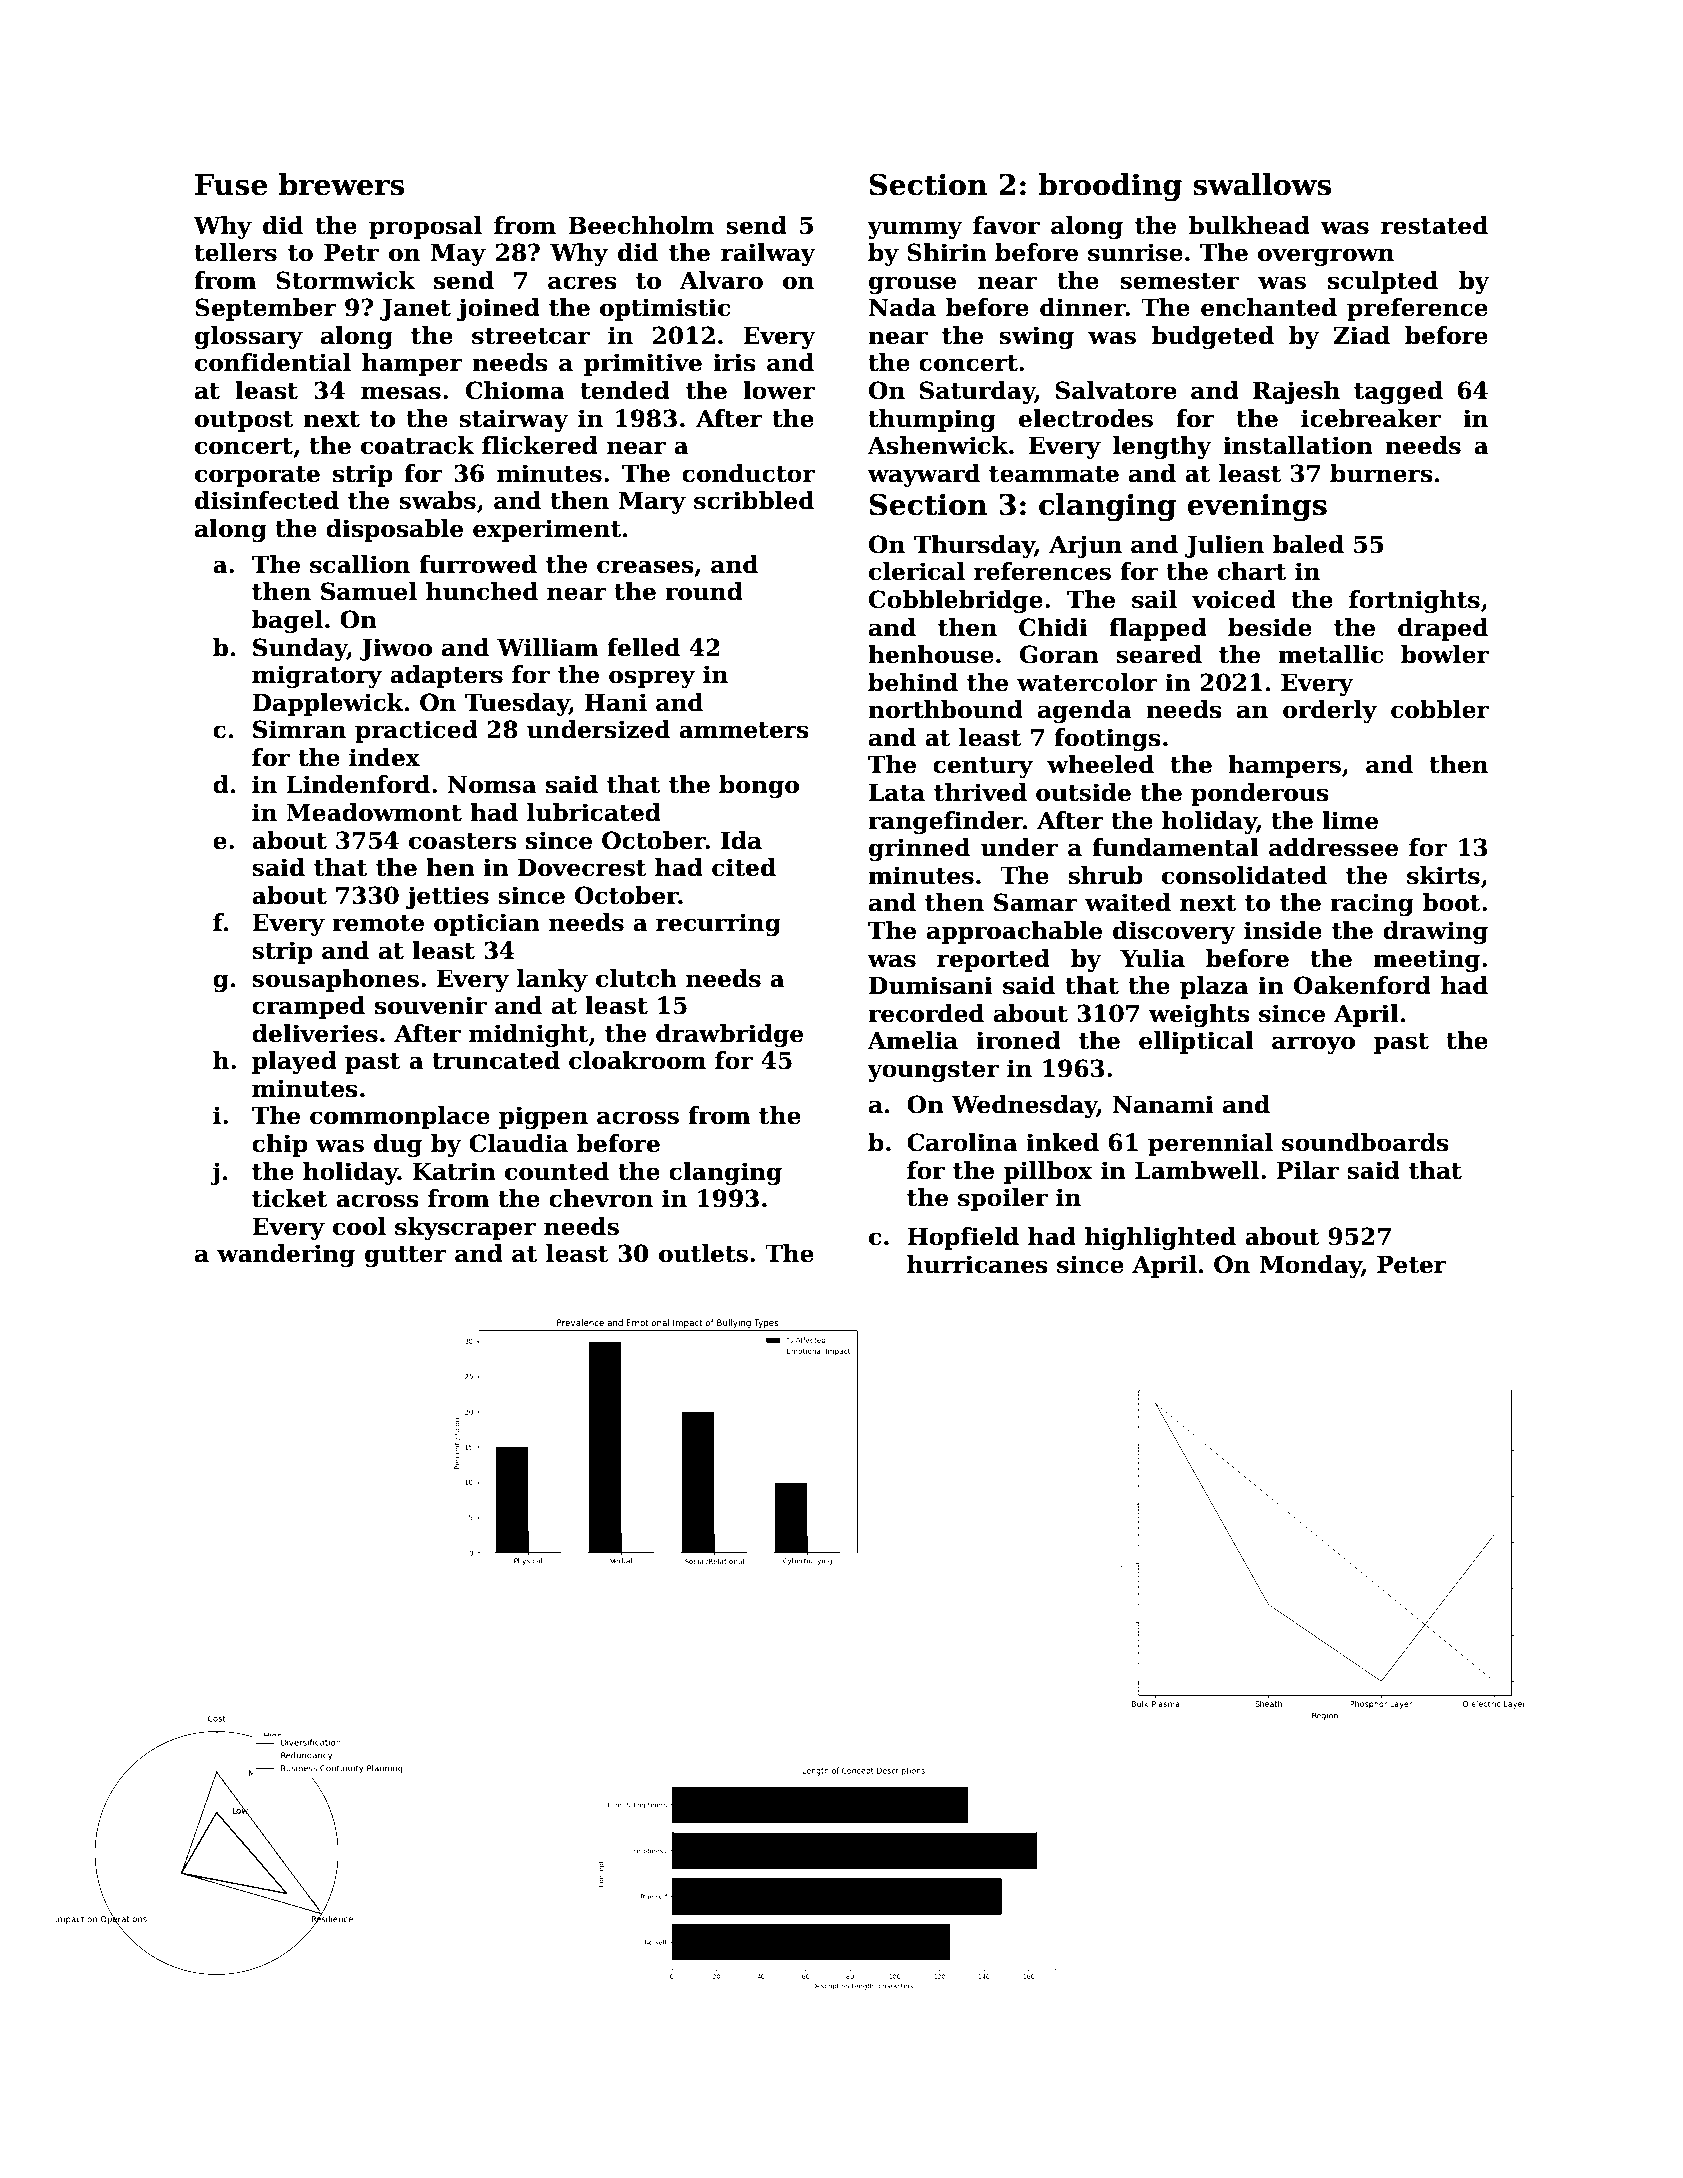 The image size is (1683, 2178). Describe the element at coordinates (1445, 654) in the screenshot. I see `bowler` at that location.
